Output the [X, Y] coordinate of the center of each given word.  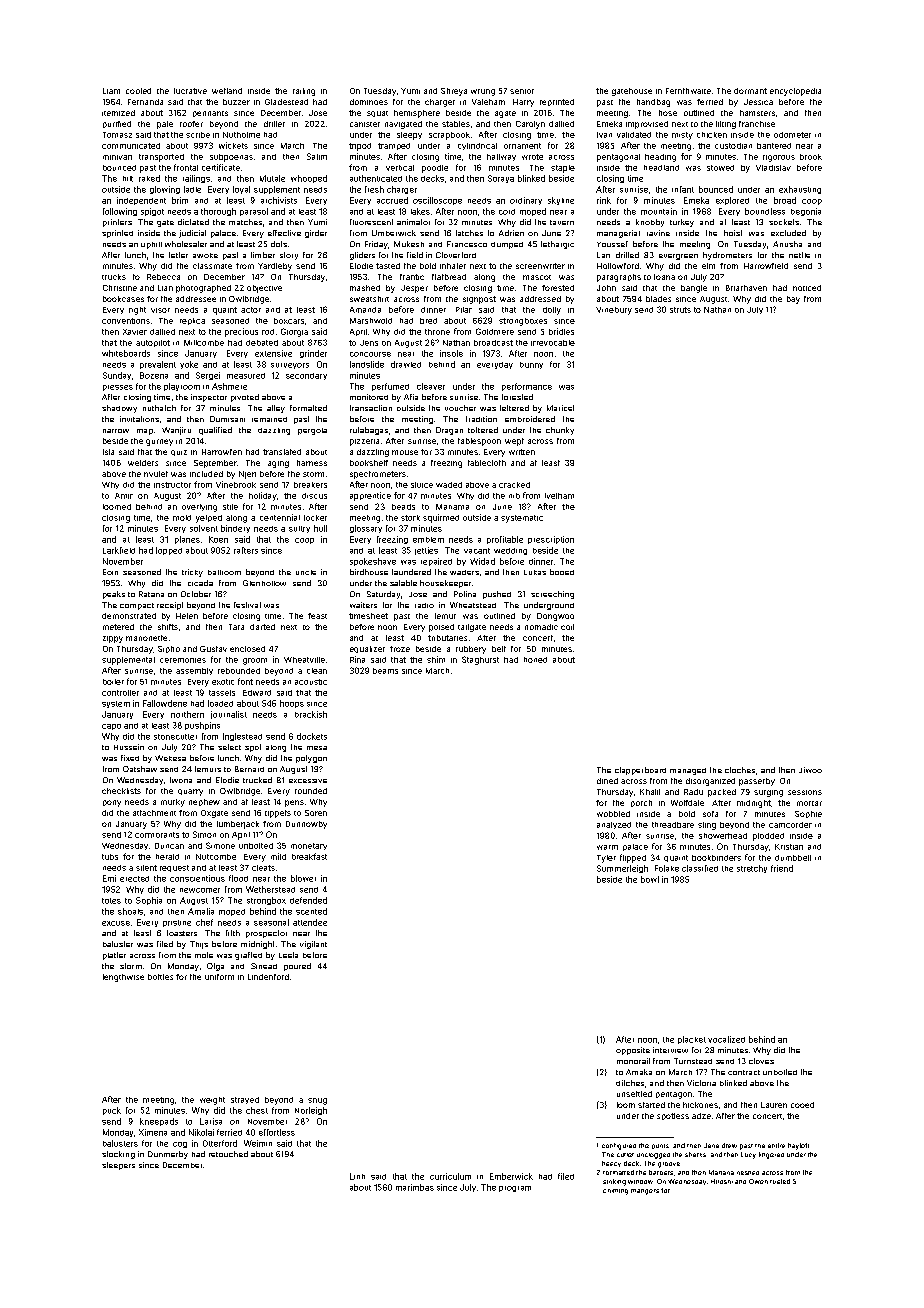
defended [308, 900]
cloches [740, 770]
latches [469, 233]
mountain [659, 211]
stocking [118, 1155]
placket [692, 1040]
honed [535, 660]
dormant [750, 91]
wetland [227, 91]
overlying [199, 508]
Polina [465, 594]
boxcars [289, 321]
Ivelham [559, 496]
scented [311, 911]
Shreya [454, 92]
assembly [194, 671]
